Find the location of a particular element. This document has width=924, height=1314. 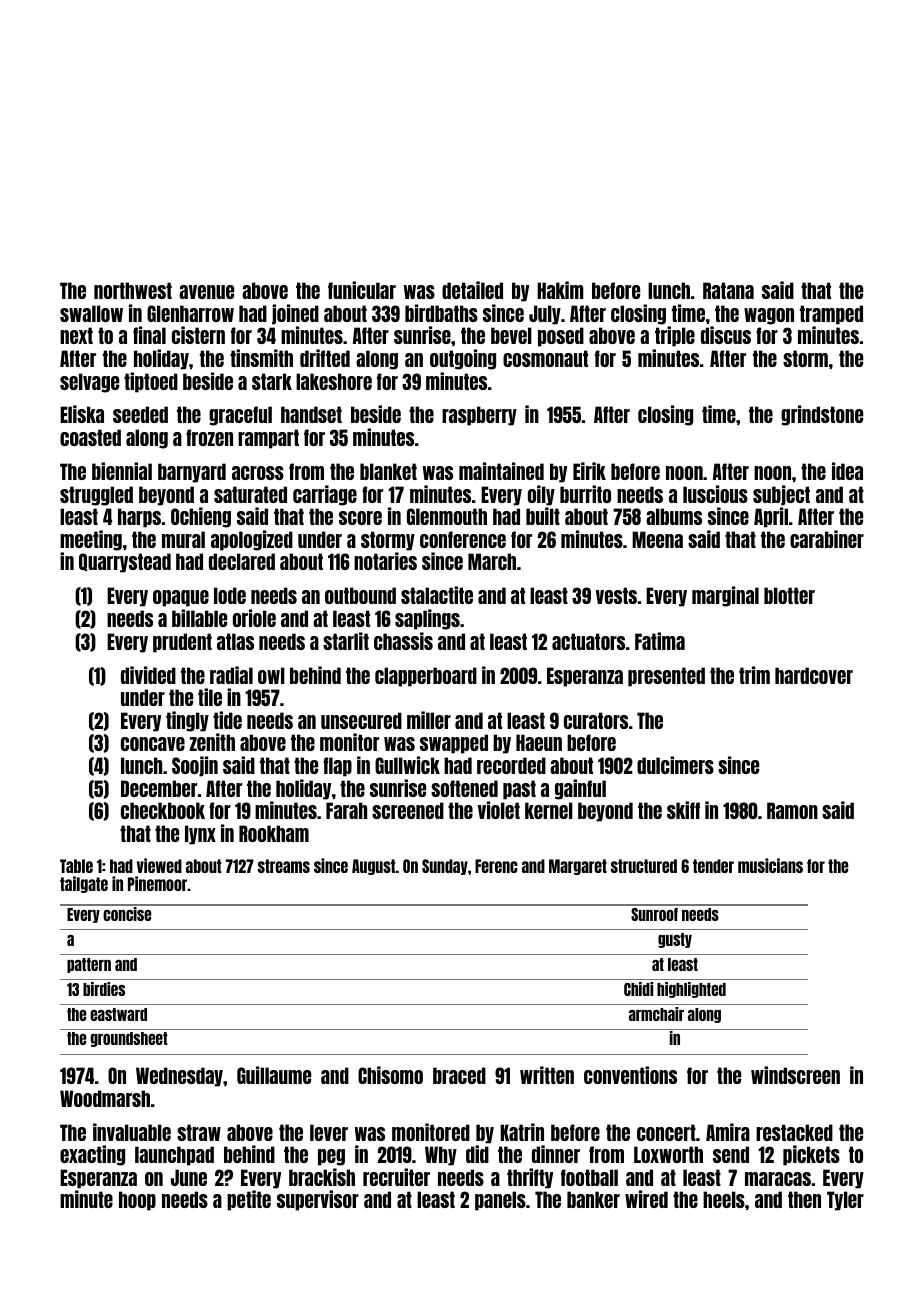

albums is located at coordinates (674, 516).
